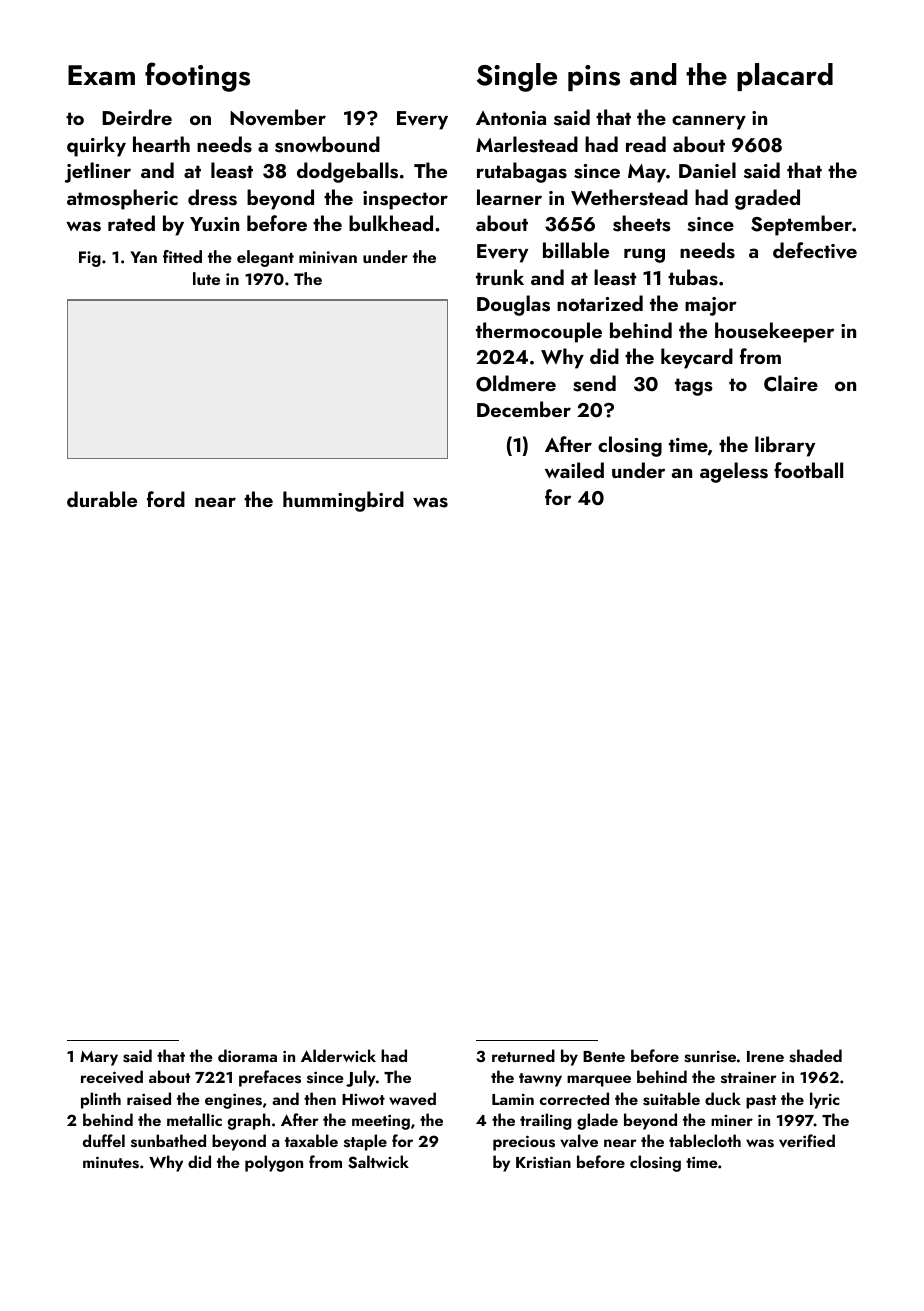  I want to click on read, so click(646, 144).
